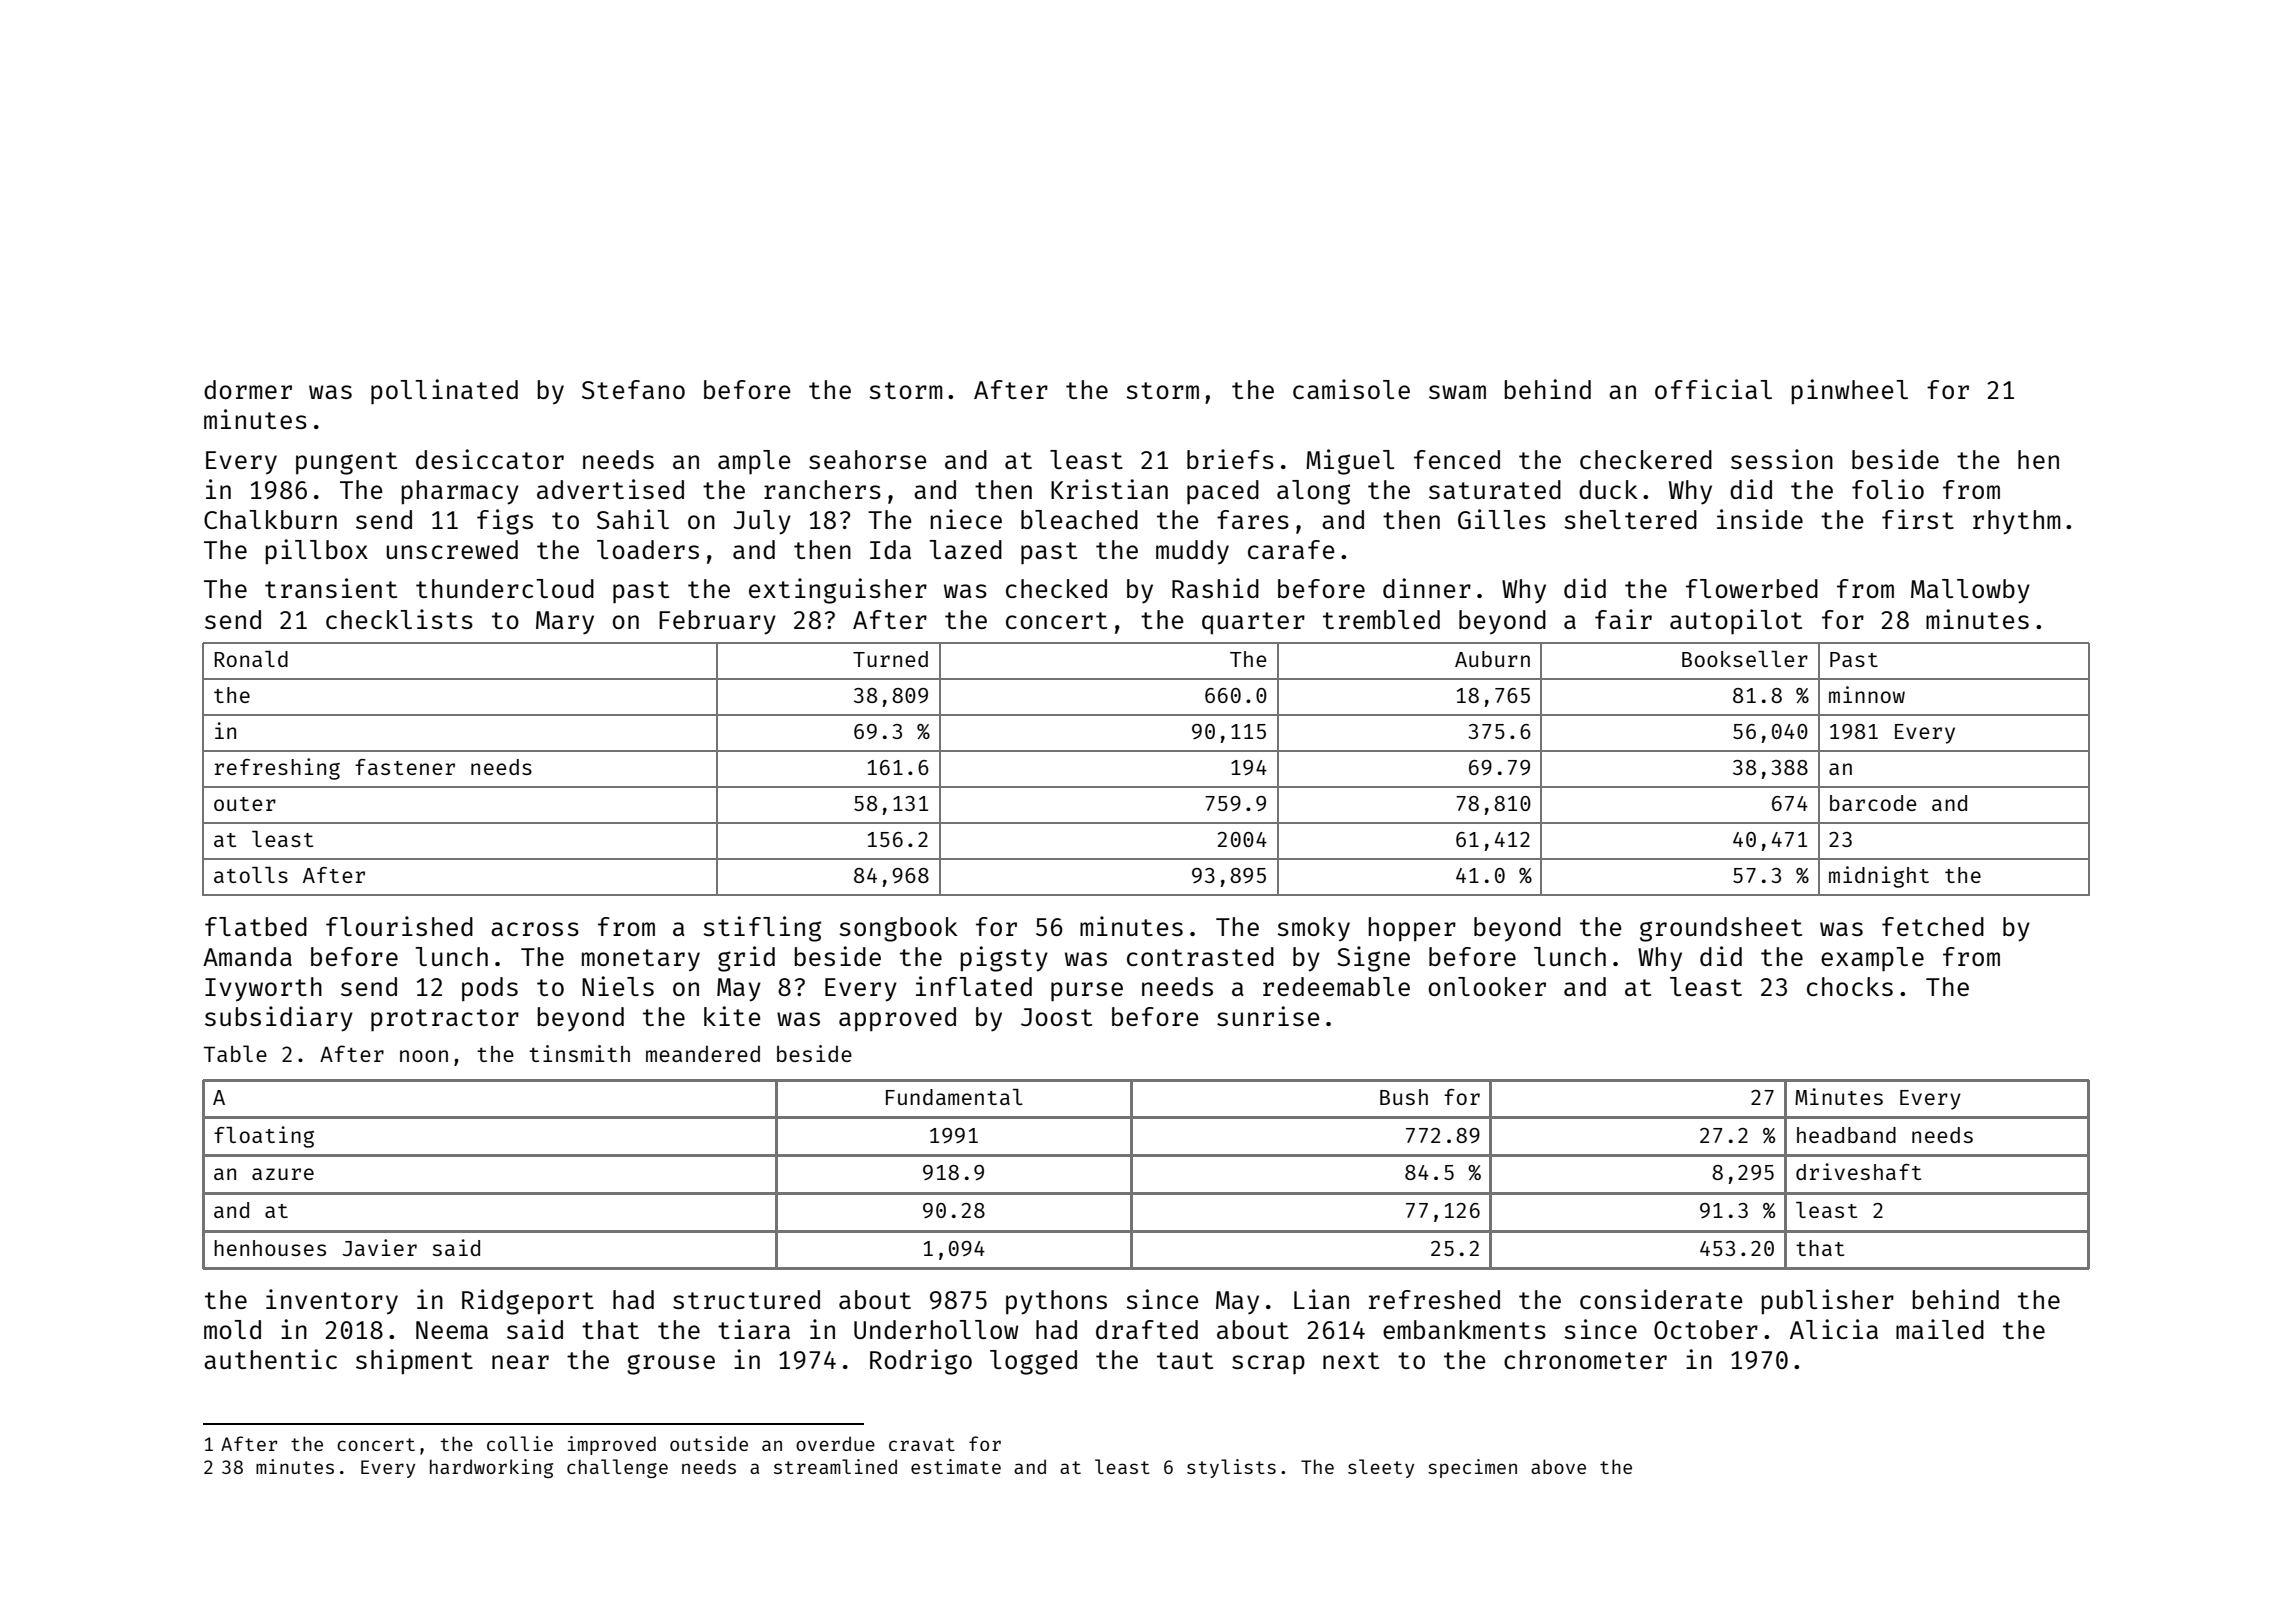  Describe the element at coordinates (248, 389) in the screenshot. I see `dormer` at that location.
